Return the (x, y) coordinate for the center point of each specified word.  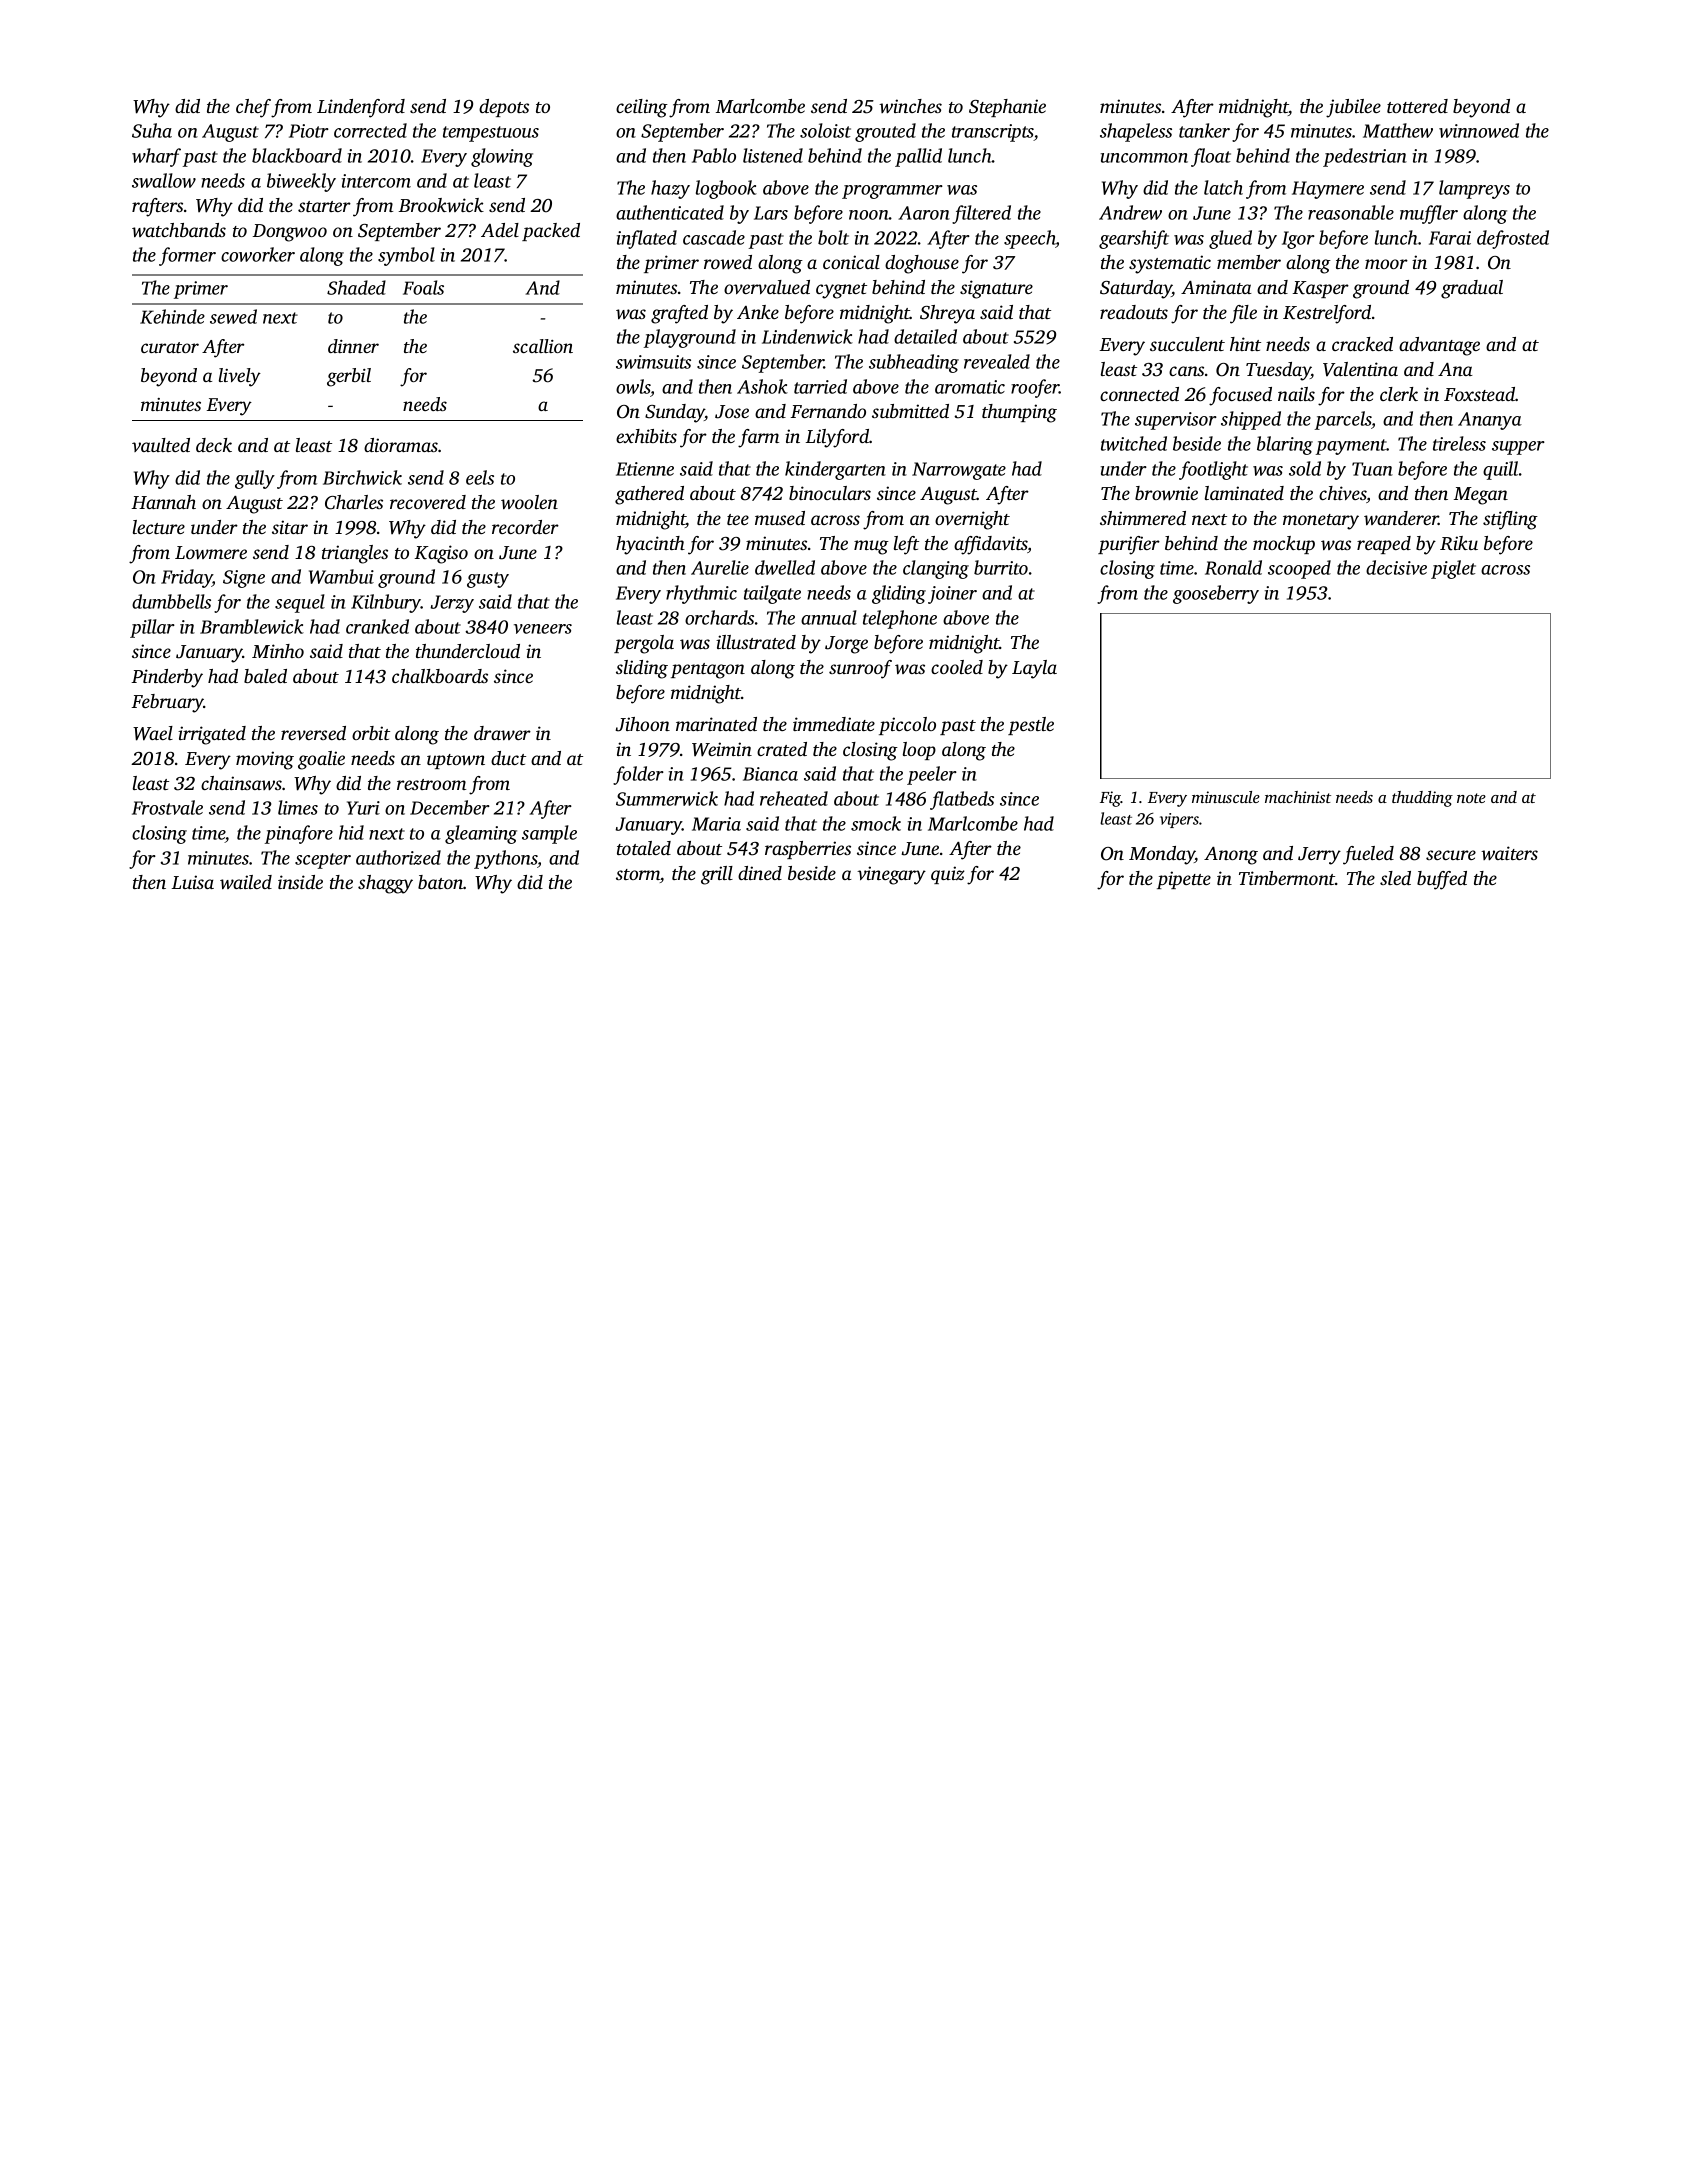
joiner (952, 595)
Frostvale (167, 807)
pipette (1184, 880)
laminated (1244, 493)
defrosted (1513, 239)
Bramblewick (252, 626)
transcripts (993, 133)
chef (254, 108)
